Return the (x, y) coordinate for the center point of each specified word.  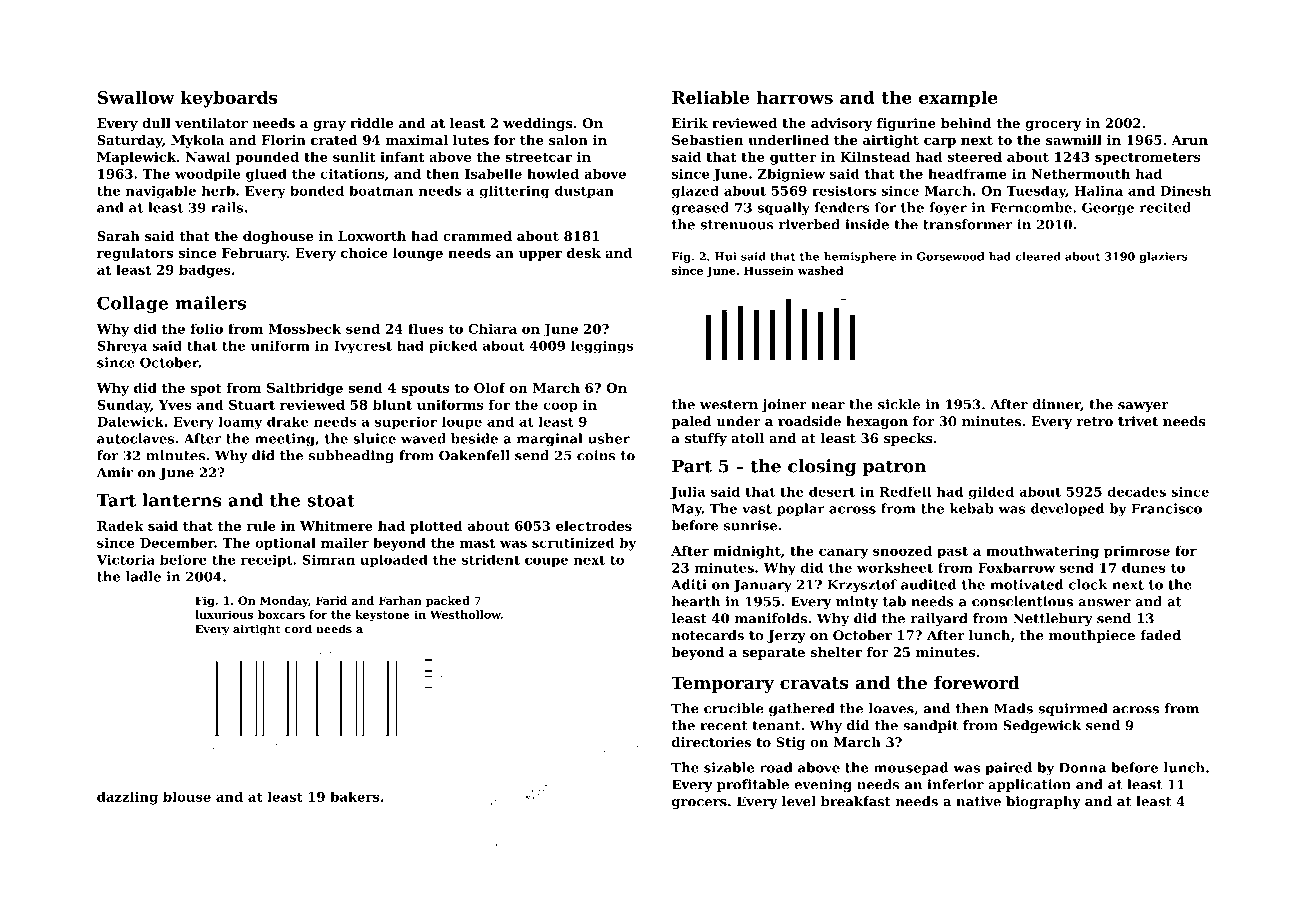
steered (975, 156)
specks (908, 439)
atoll (748, 438)
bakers (355, 796)
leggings (602, 347)
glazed (695, 192)
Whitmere (336, 525)
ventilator (211, 123)
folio (206, 328)
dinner (1056, 405)
